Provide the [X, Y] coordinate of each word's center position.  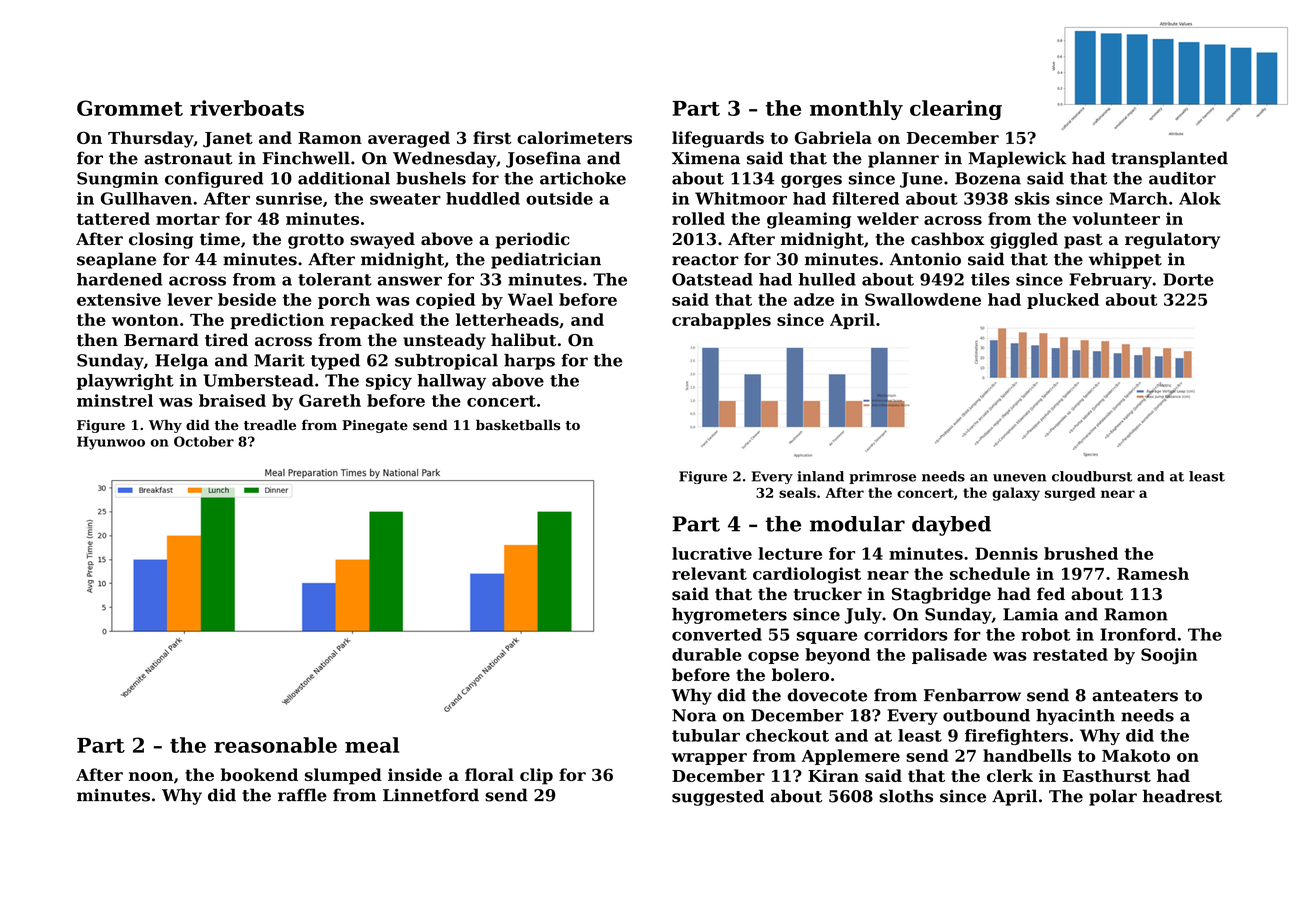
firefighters [1016, 737]
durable [707, 654]
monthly [856, 110]
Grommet [130, 108]
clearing [956, 110]
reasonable [275, 745]
